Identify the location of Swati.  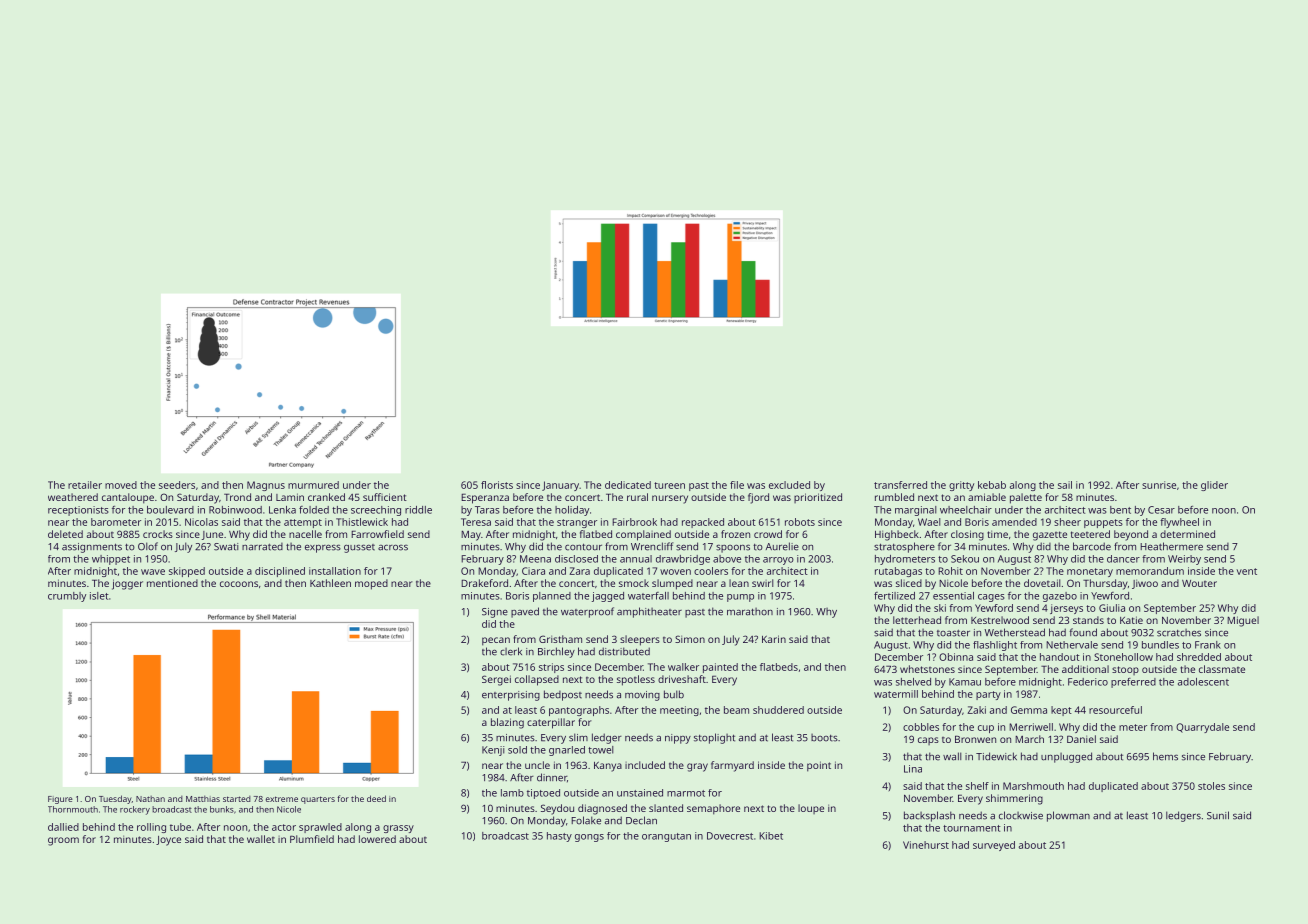
(226, 547).
